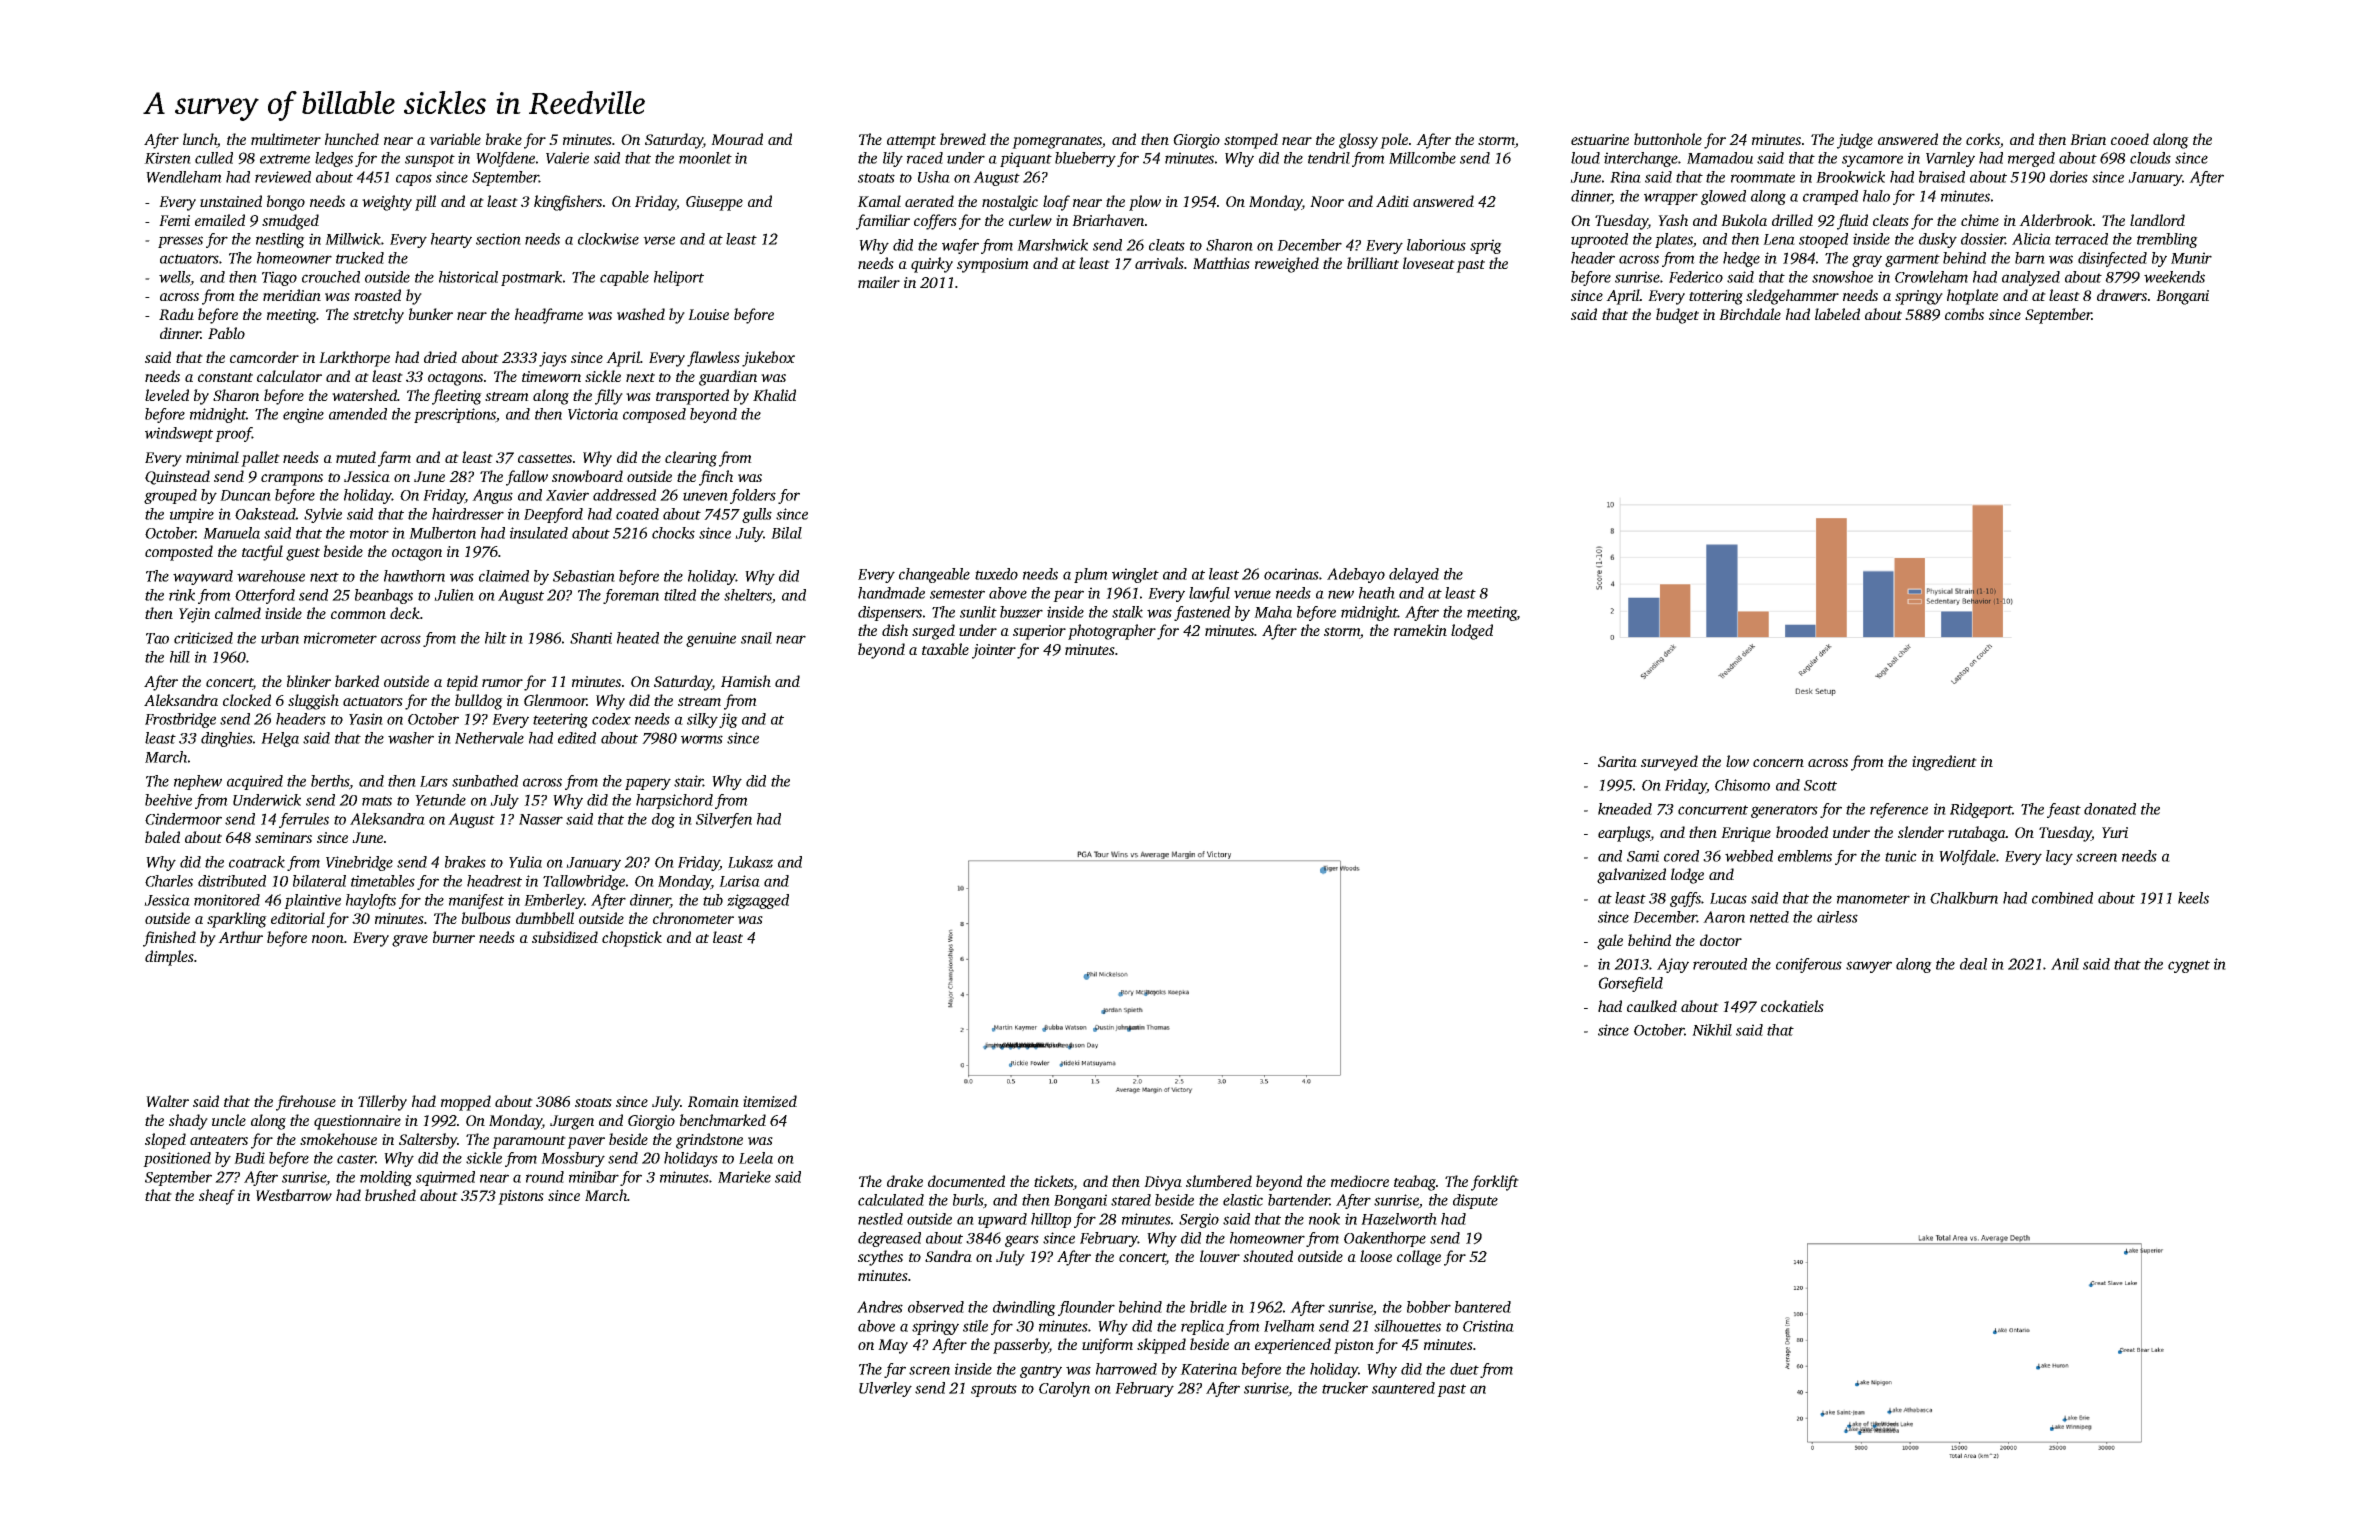  Describe the element at coordinates (993, 265) in the screenshot. I see `symposium` at that location.
